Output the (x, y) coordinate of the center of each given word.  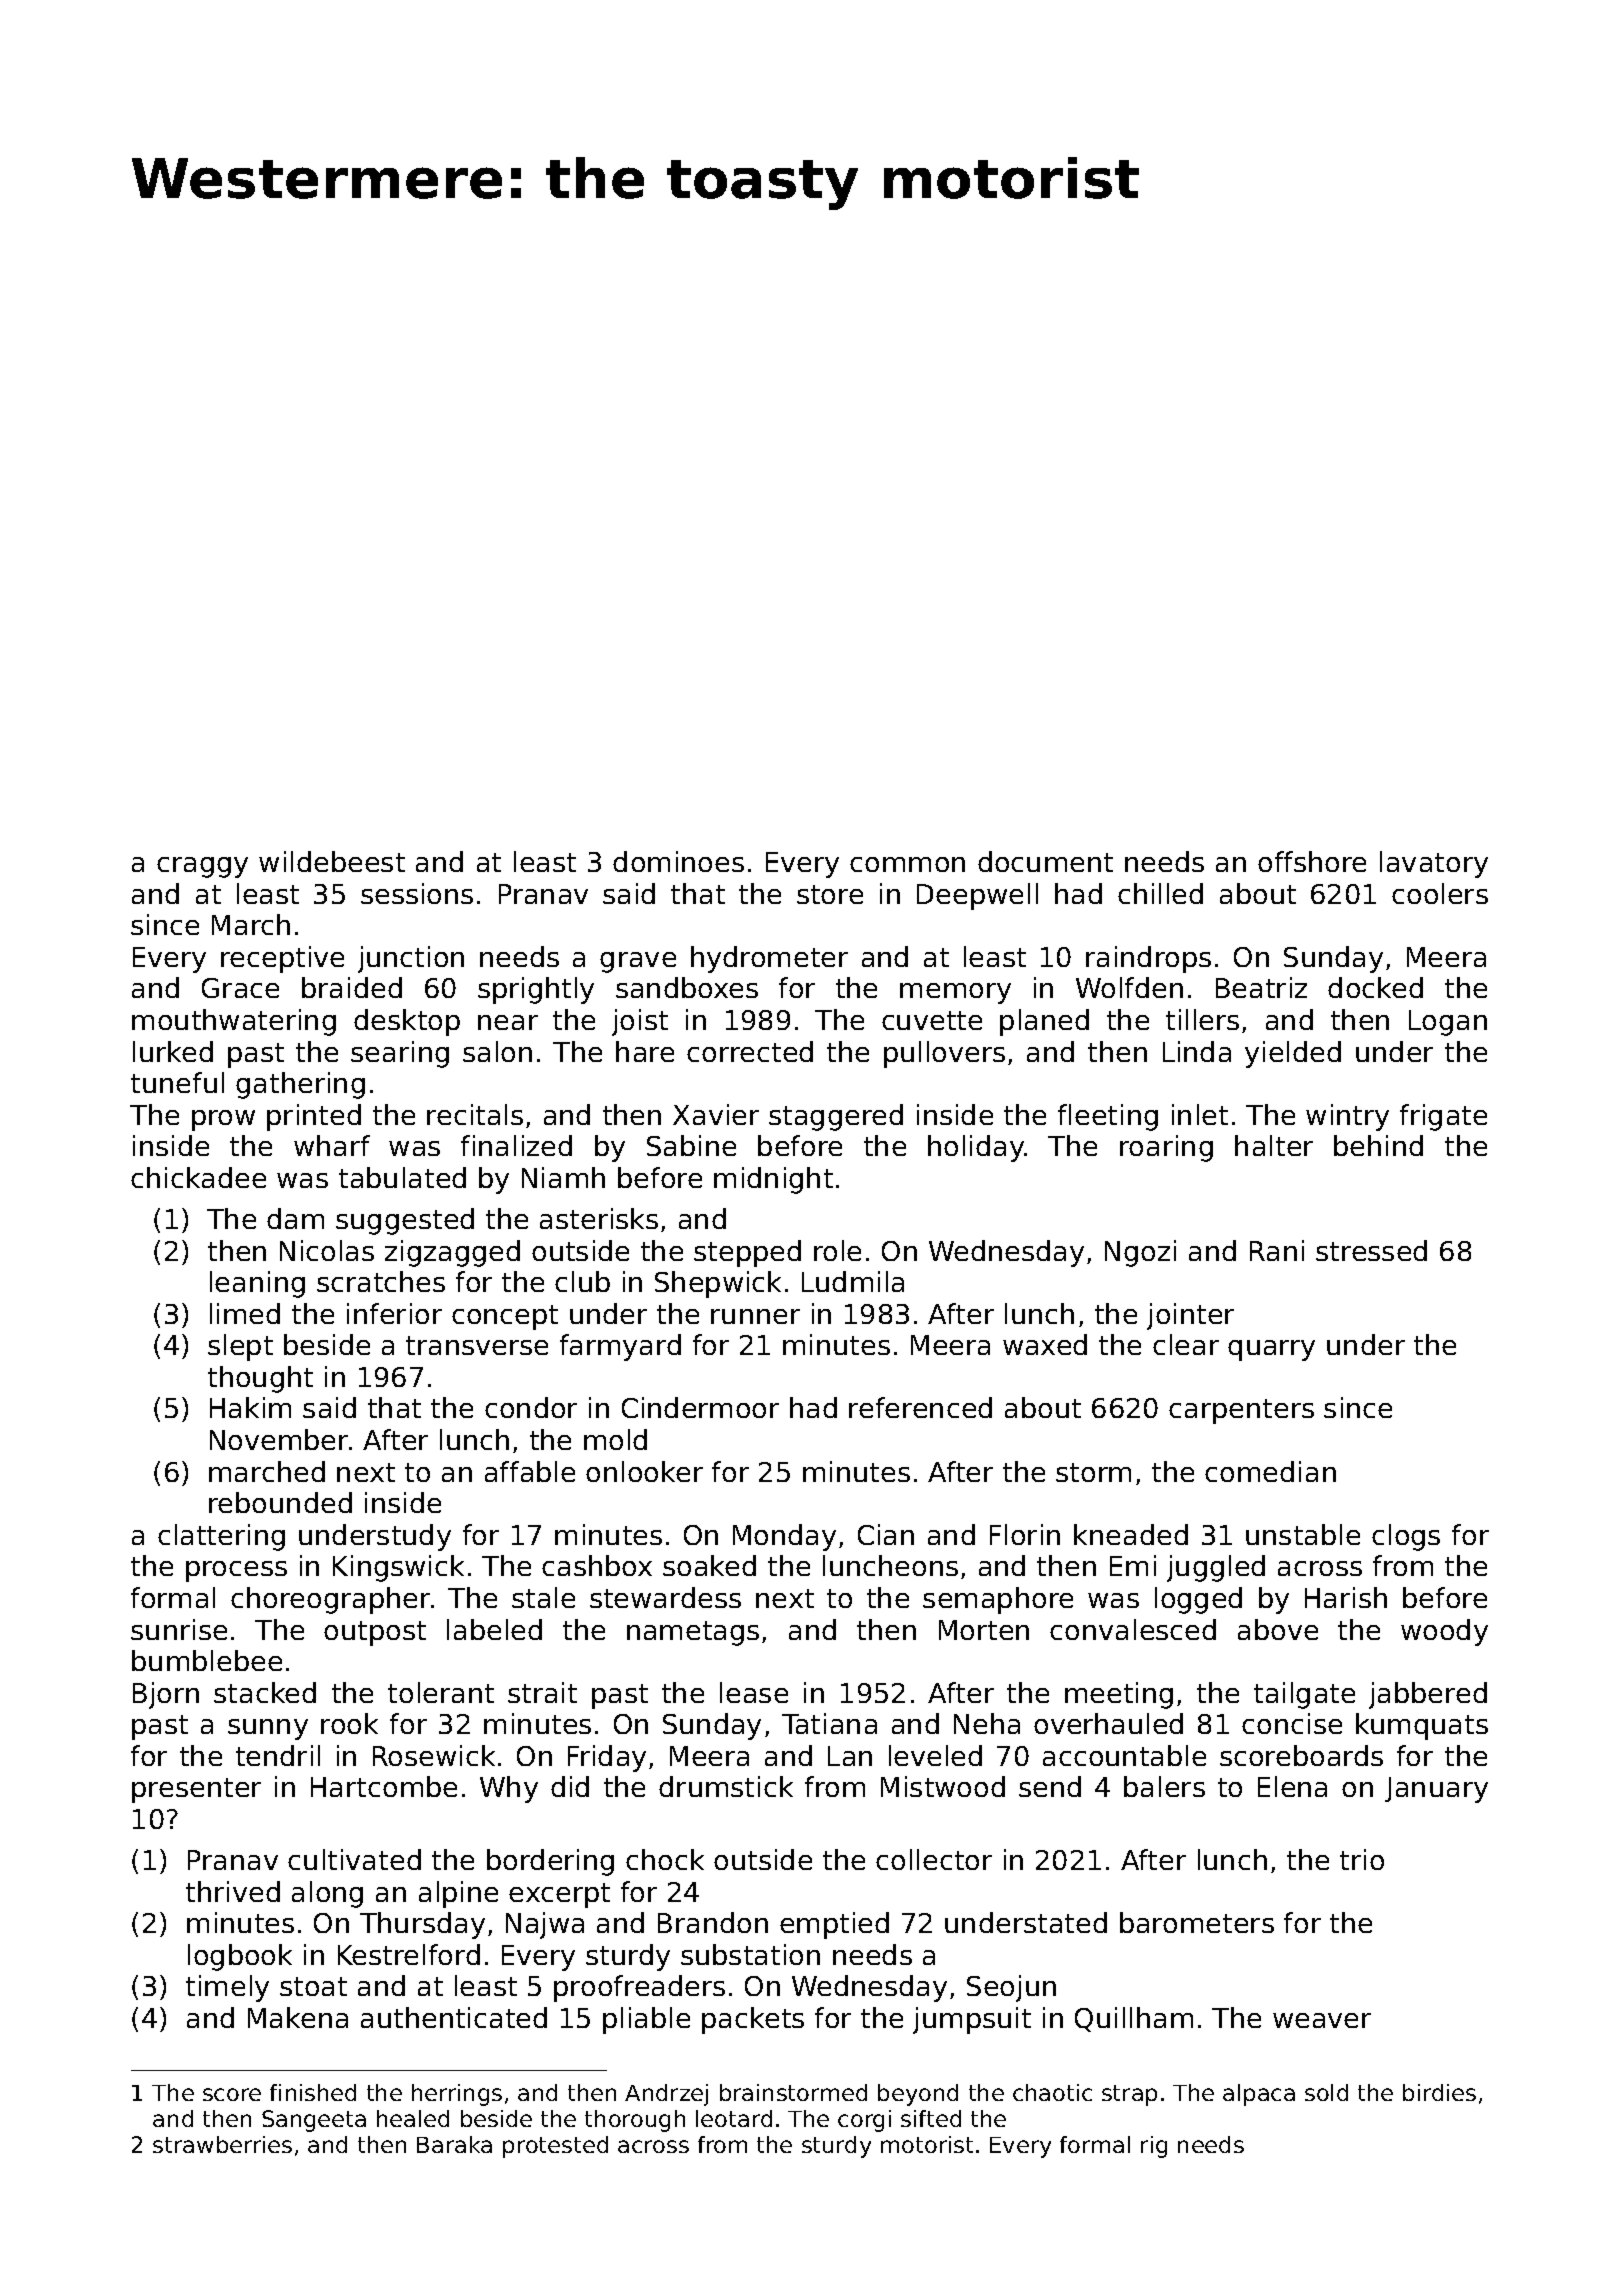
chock (665, 1859)
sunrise (179, 1629)
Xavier (716, 1114)
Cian (886, 1534)
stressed (1371, 1250)
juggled (1216, 1568)
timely (227, 1988)
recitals (475, 1114)
